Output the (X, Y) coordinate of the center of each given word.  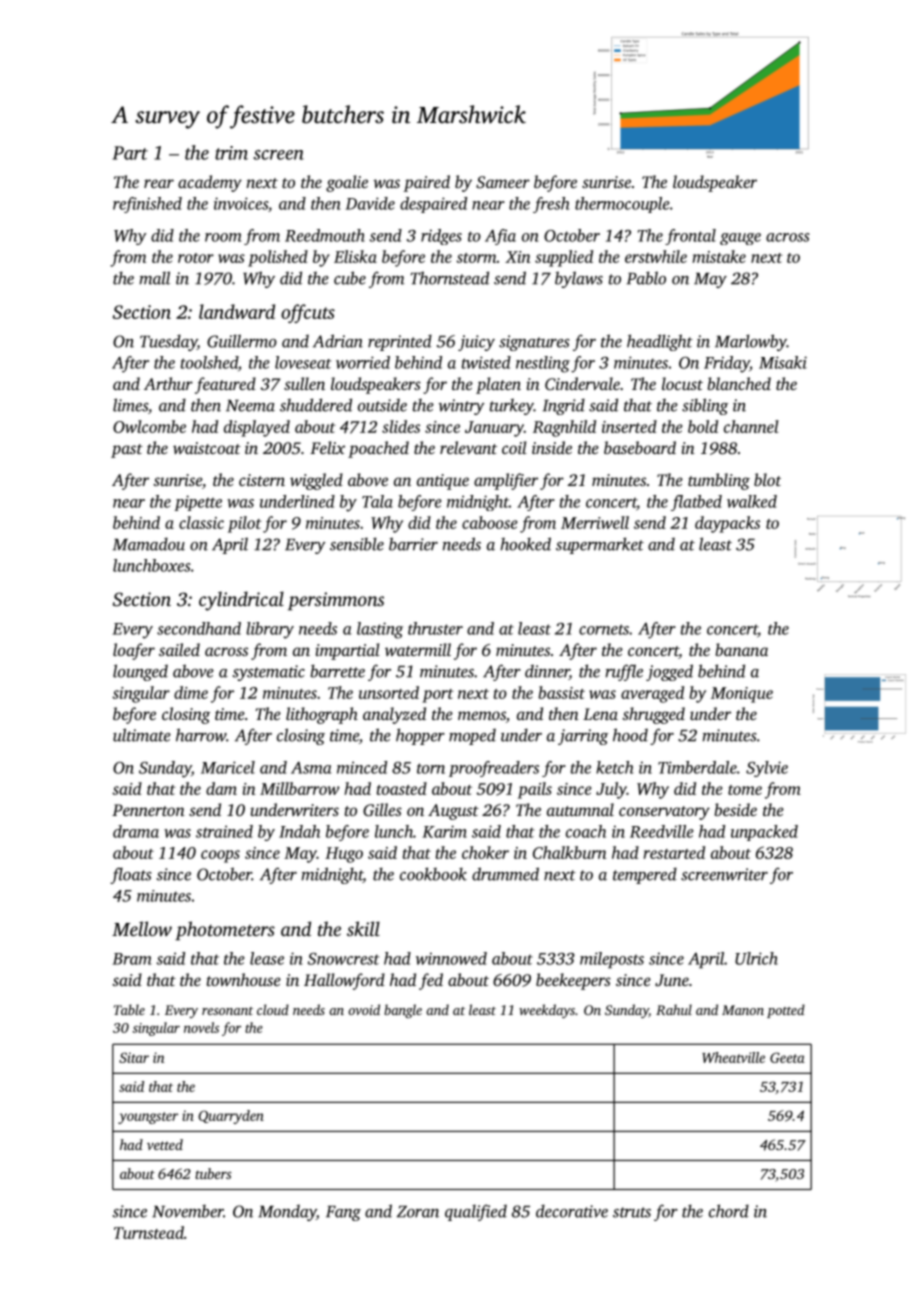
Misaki (783, 362)
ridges (441, 237)
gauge (740, 239)
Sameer (503, 182)
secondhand (199, 628)
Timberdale (697, 767)
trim (231, 153)
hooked (525, 544)
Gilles (382, 810)
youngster (148, 1118)
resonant (227, 1011)
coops (220, 856)
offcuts (308, 313)
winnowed (451, 958)
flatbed (696, 503)
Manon (743, 1010)
